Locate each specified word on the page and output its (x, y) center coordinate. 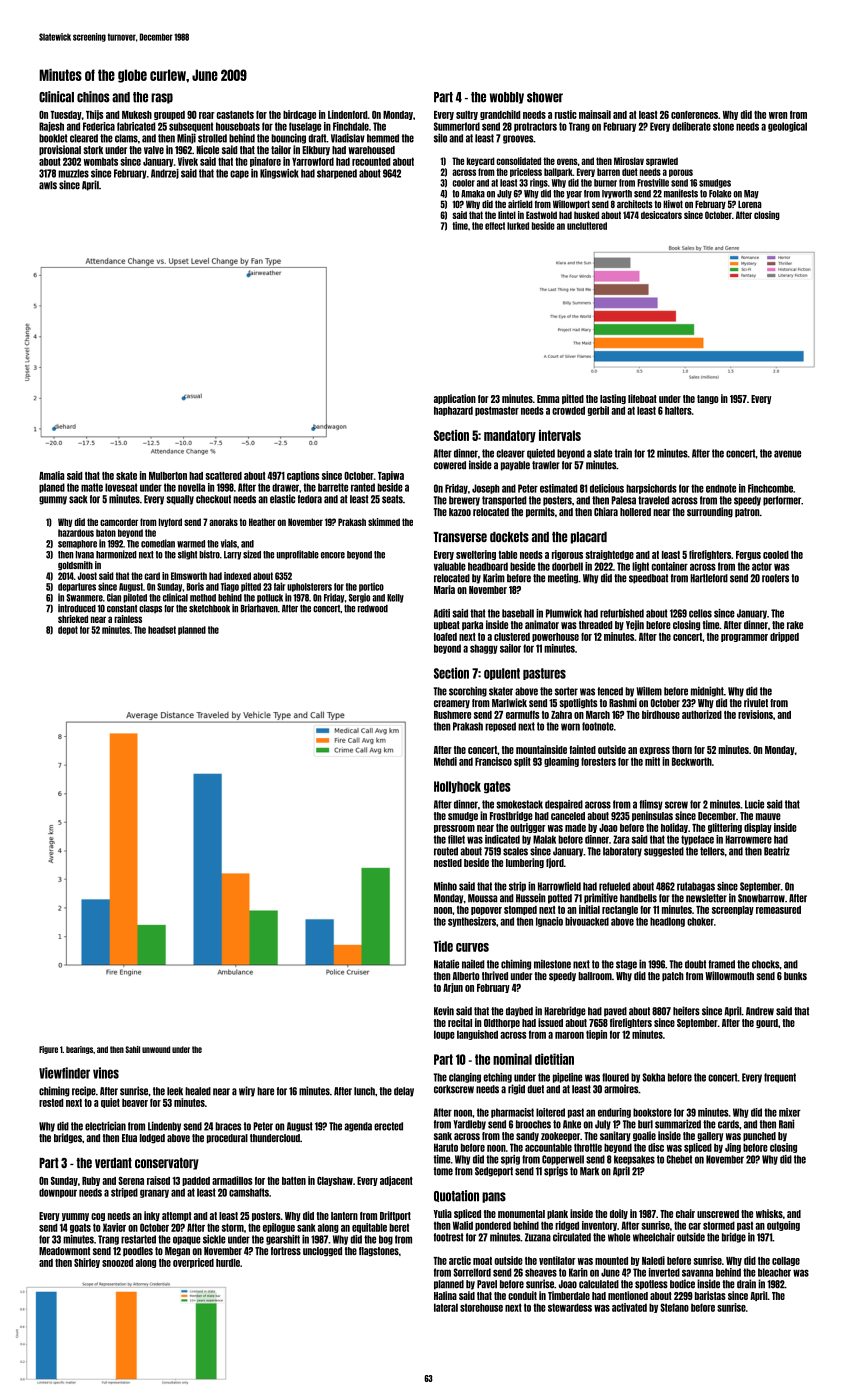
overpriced (193, 1263)
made (575, 828)
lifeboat (642, 398)
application (455, 399)
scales (515, 851)
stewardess (570, 1307)
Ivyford (170, 522)
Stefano (674, 1307)
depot (68, 630)
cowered (450, 465)
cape (239, 174)
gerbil (598, 411)
